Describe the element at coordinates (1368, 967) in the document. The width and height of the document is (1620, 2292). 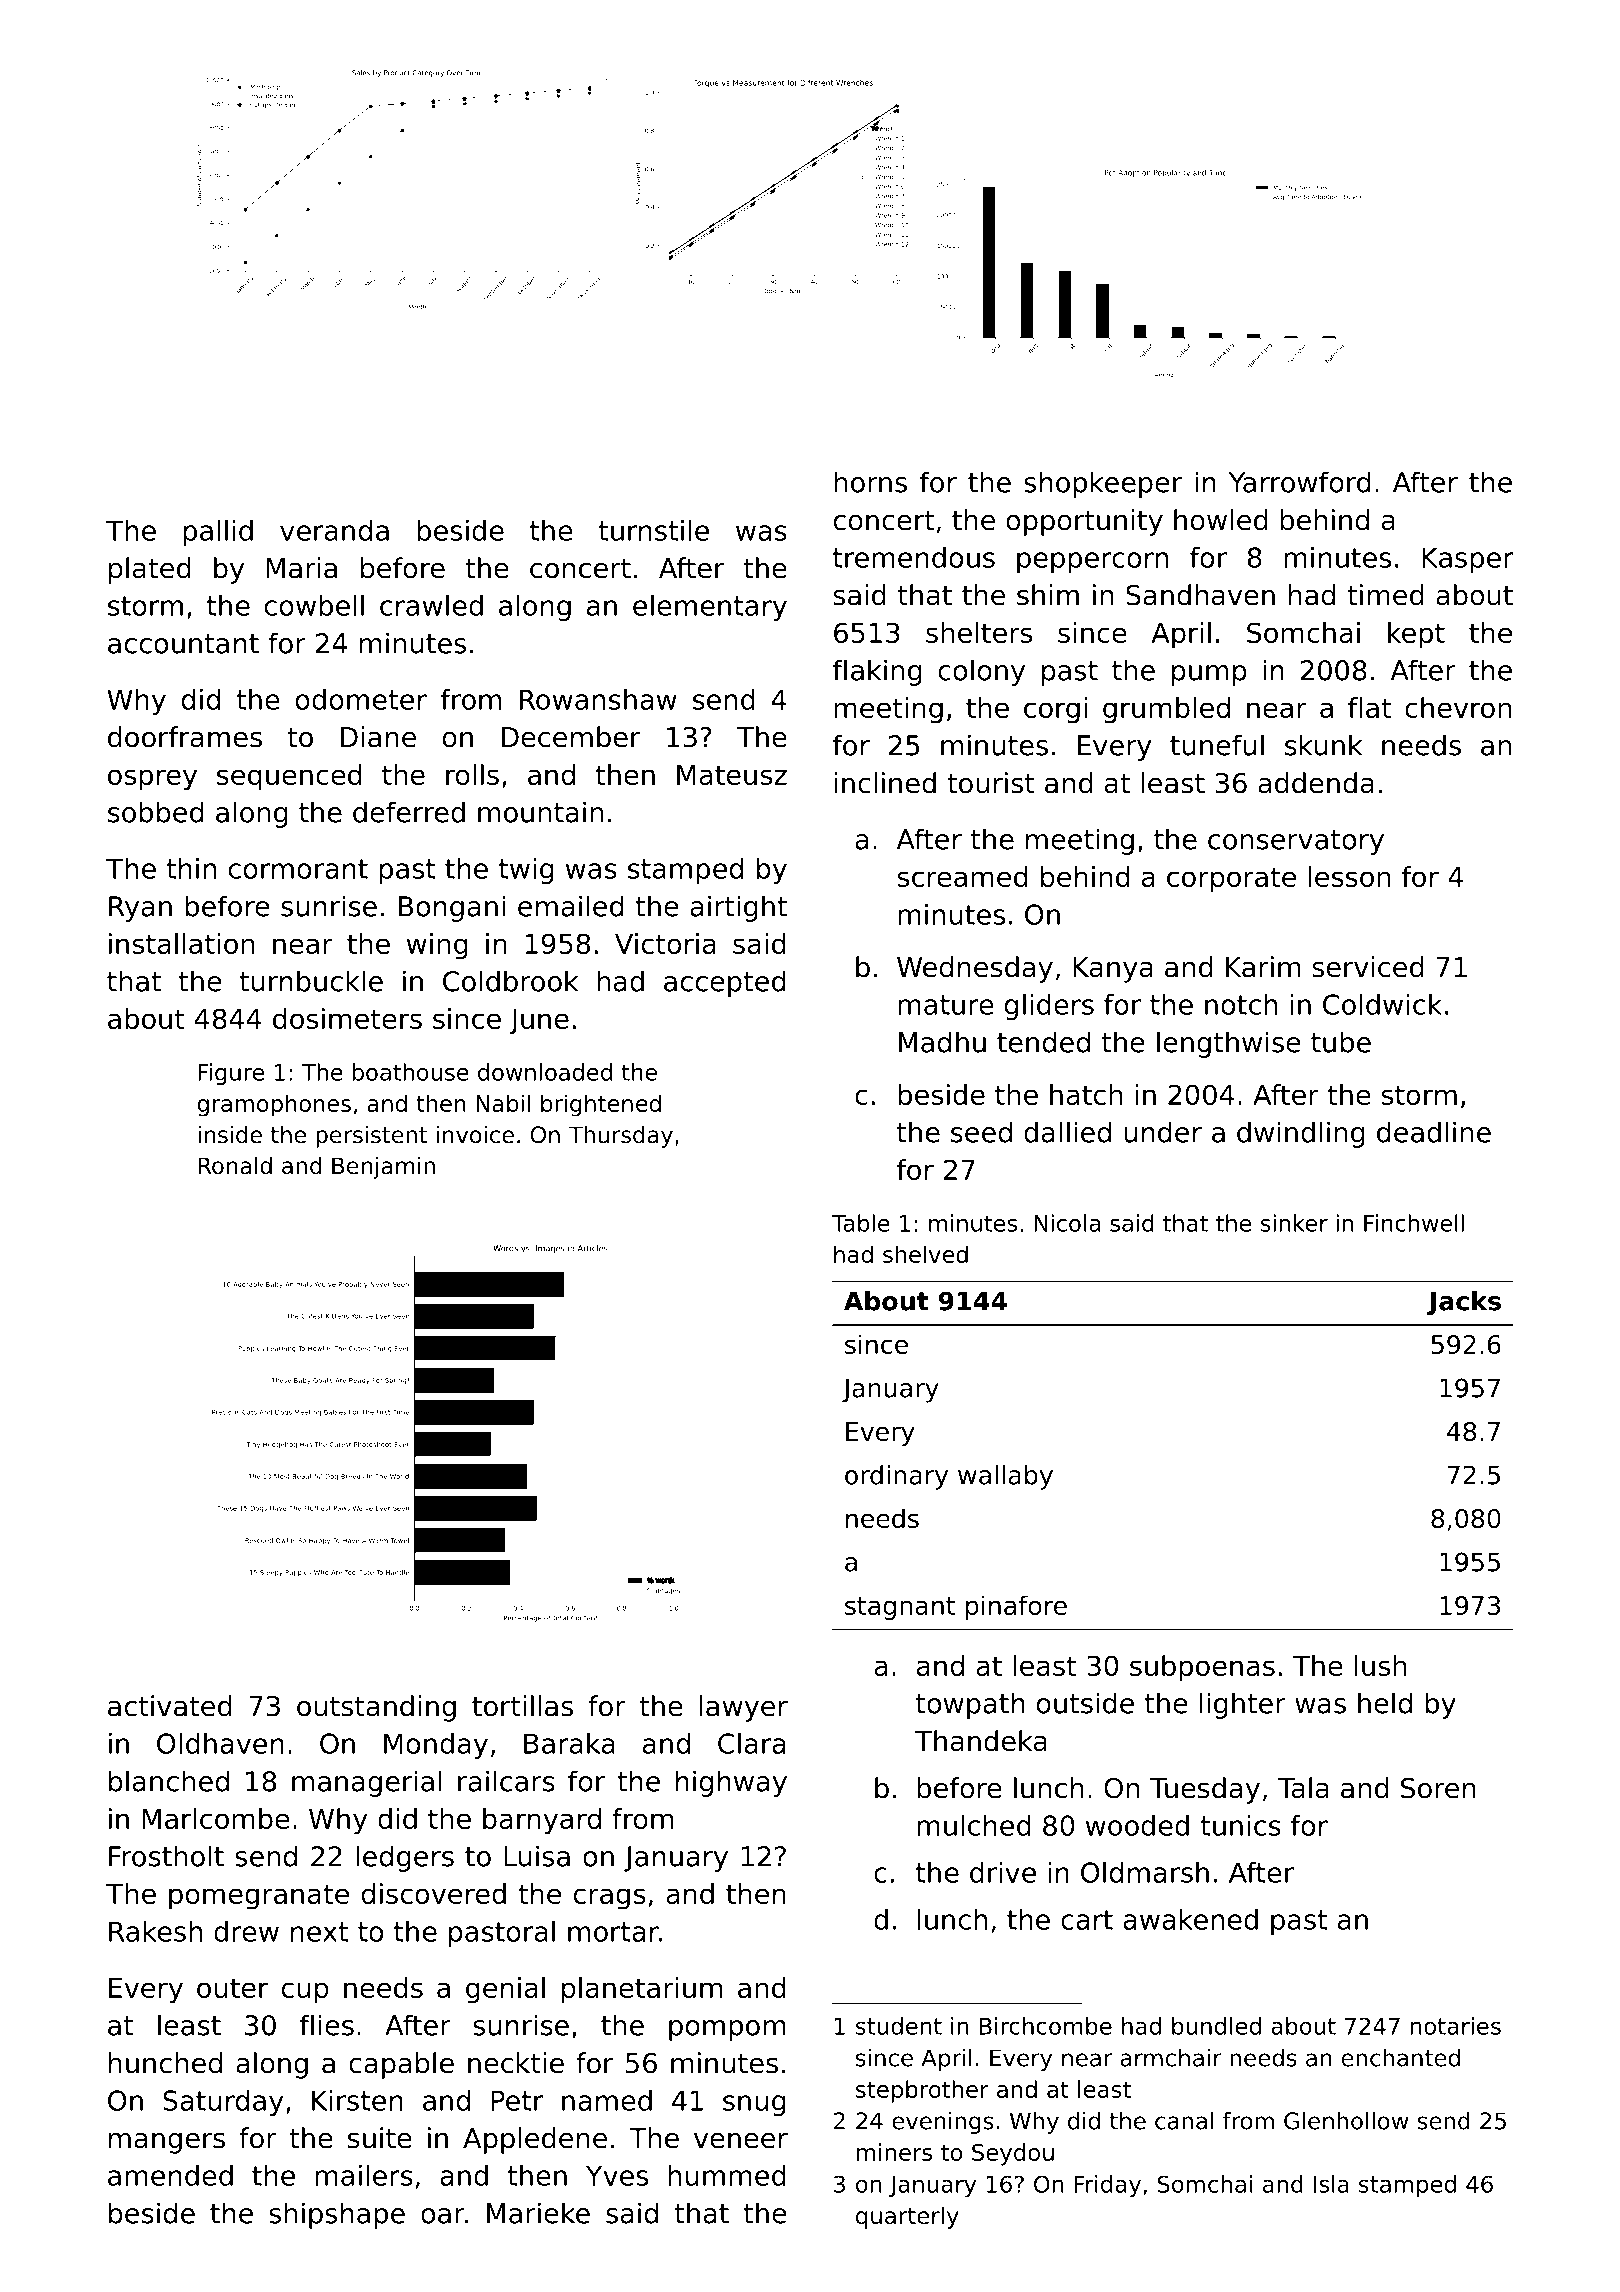
I see `serviced` at that location.
